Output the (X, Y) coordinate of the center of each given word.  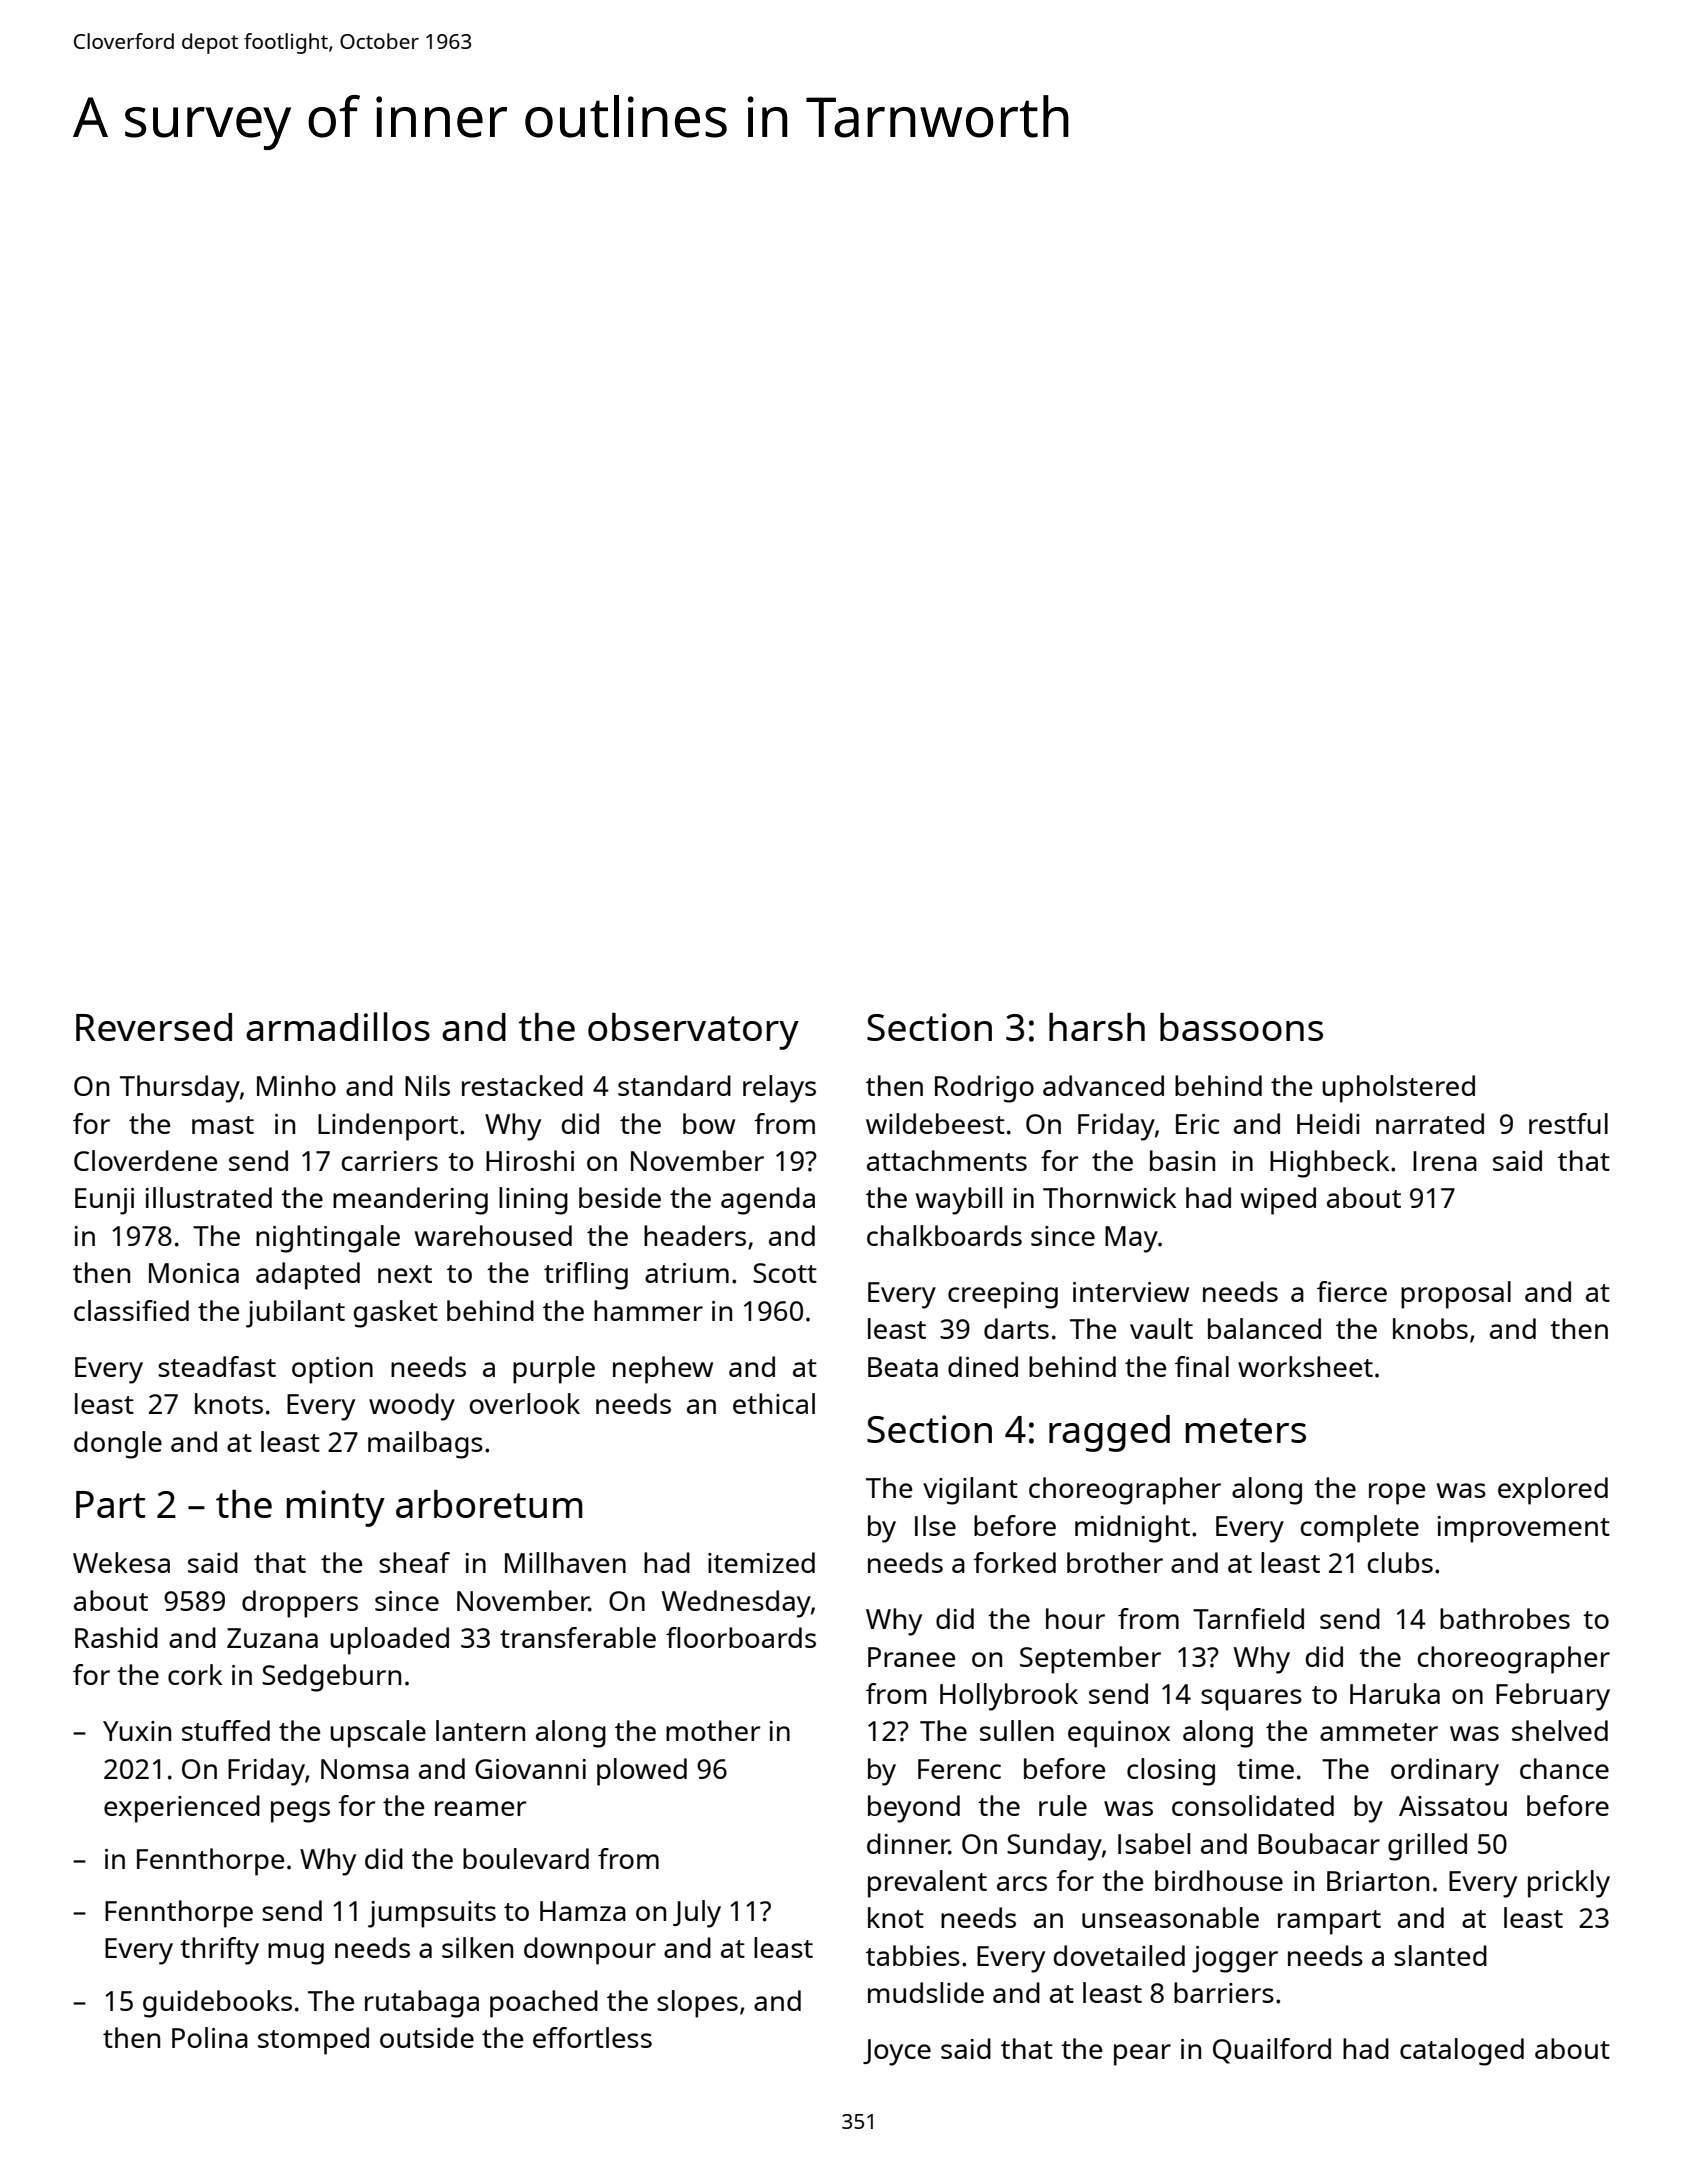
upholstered (1398, 1089)
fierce (1352, 1291)
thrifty (219, 1951)
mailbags (425, 1445)
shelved (1560, 1730)
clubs (1400, 1562)
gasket (396, 1314)
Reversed (154, 1027)
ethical (774, 1403)
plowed (642, 1772)
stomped (313, 2041)
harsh (1097, 1027)
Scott (785, 1273)
